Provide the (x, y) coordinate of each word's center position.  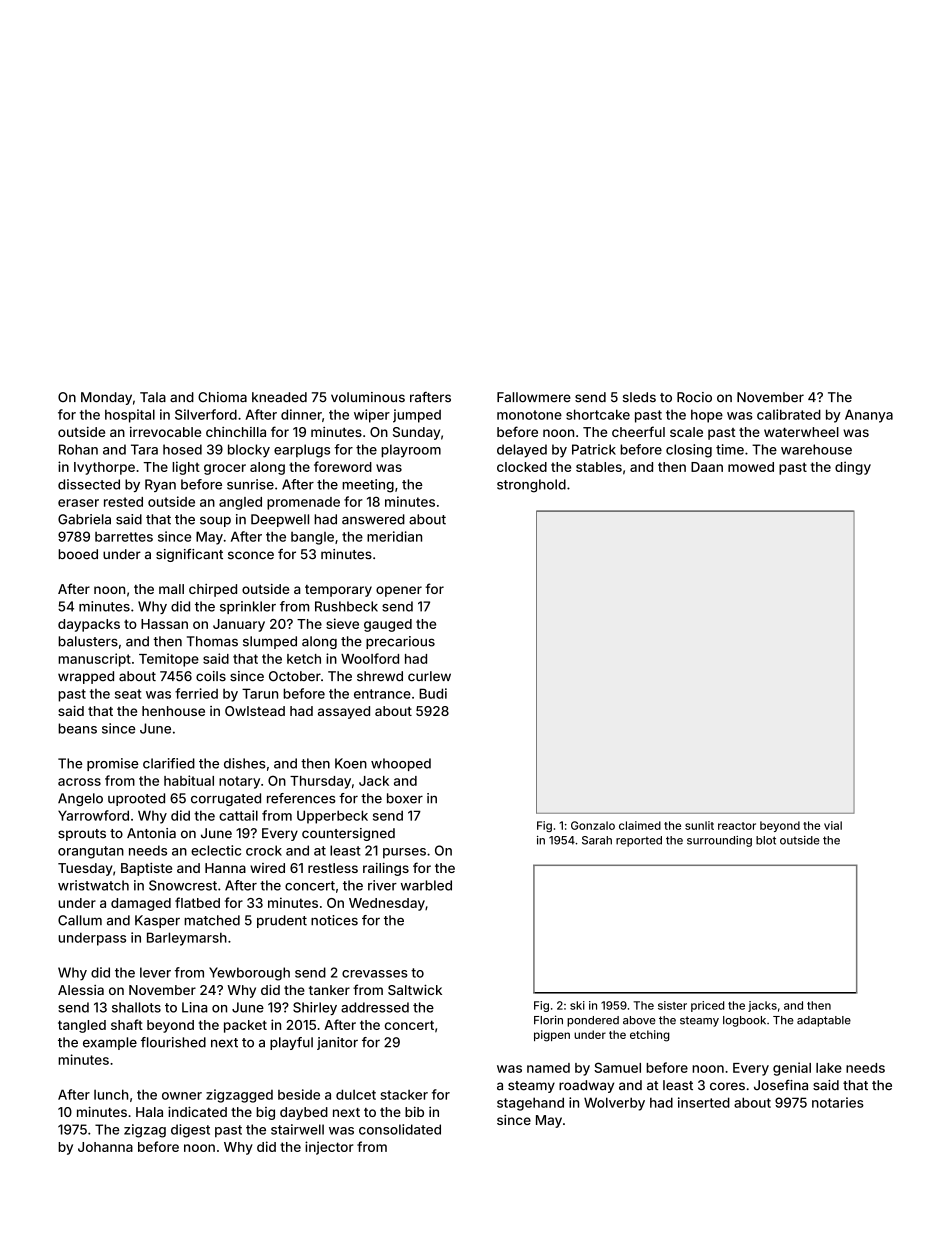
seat (128, 694)
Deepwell (280, 520)
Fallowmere (534, 397)
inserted (704, 1102)
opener (399, 591)
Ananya (869, 416)
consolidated (400, 1129)
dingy (853, 468)
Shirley (315, 1008)
